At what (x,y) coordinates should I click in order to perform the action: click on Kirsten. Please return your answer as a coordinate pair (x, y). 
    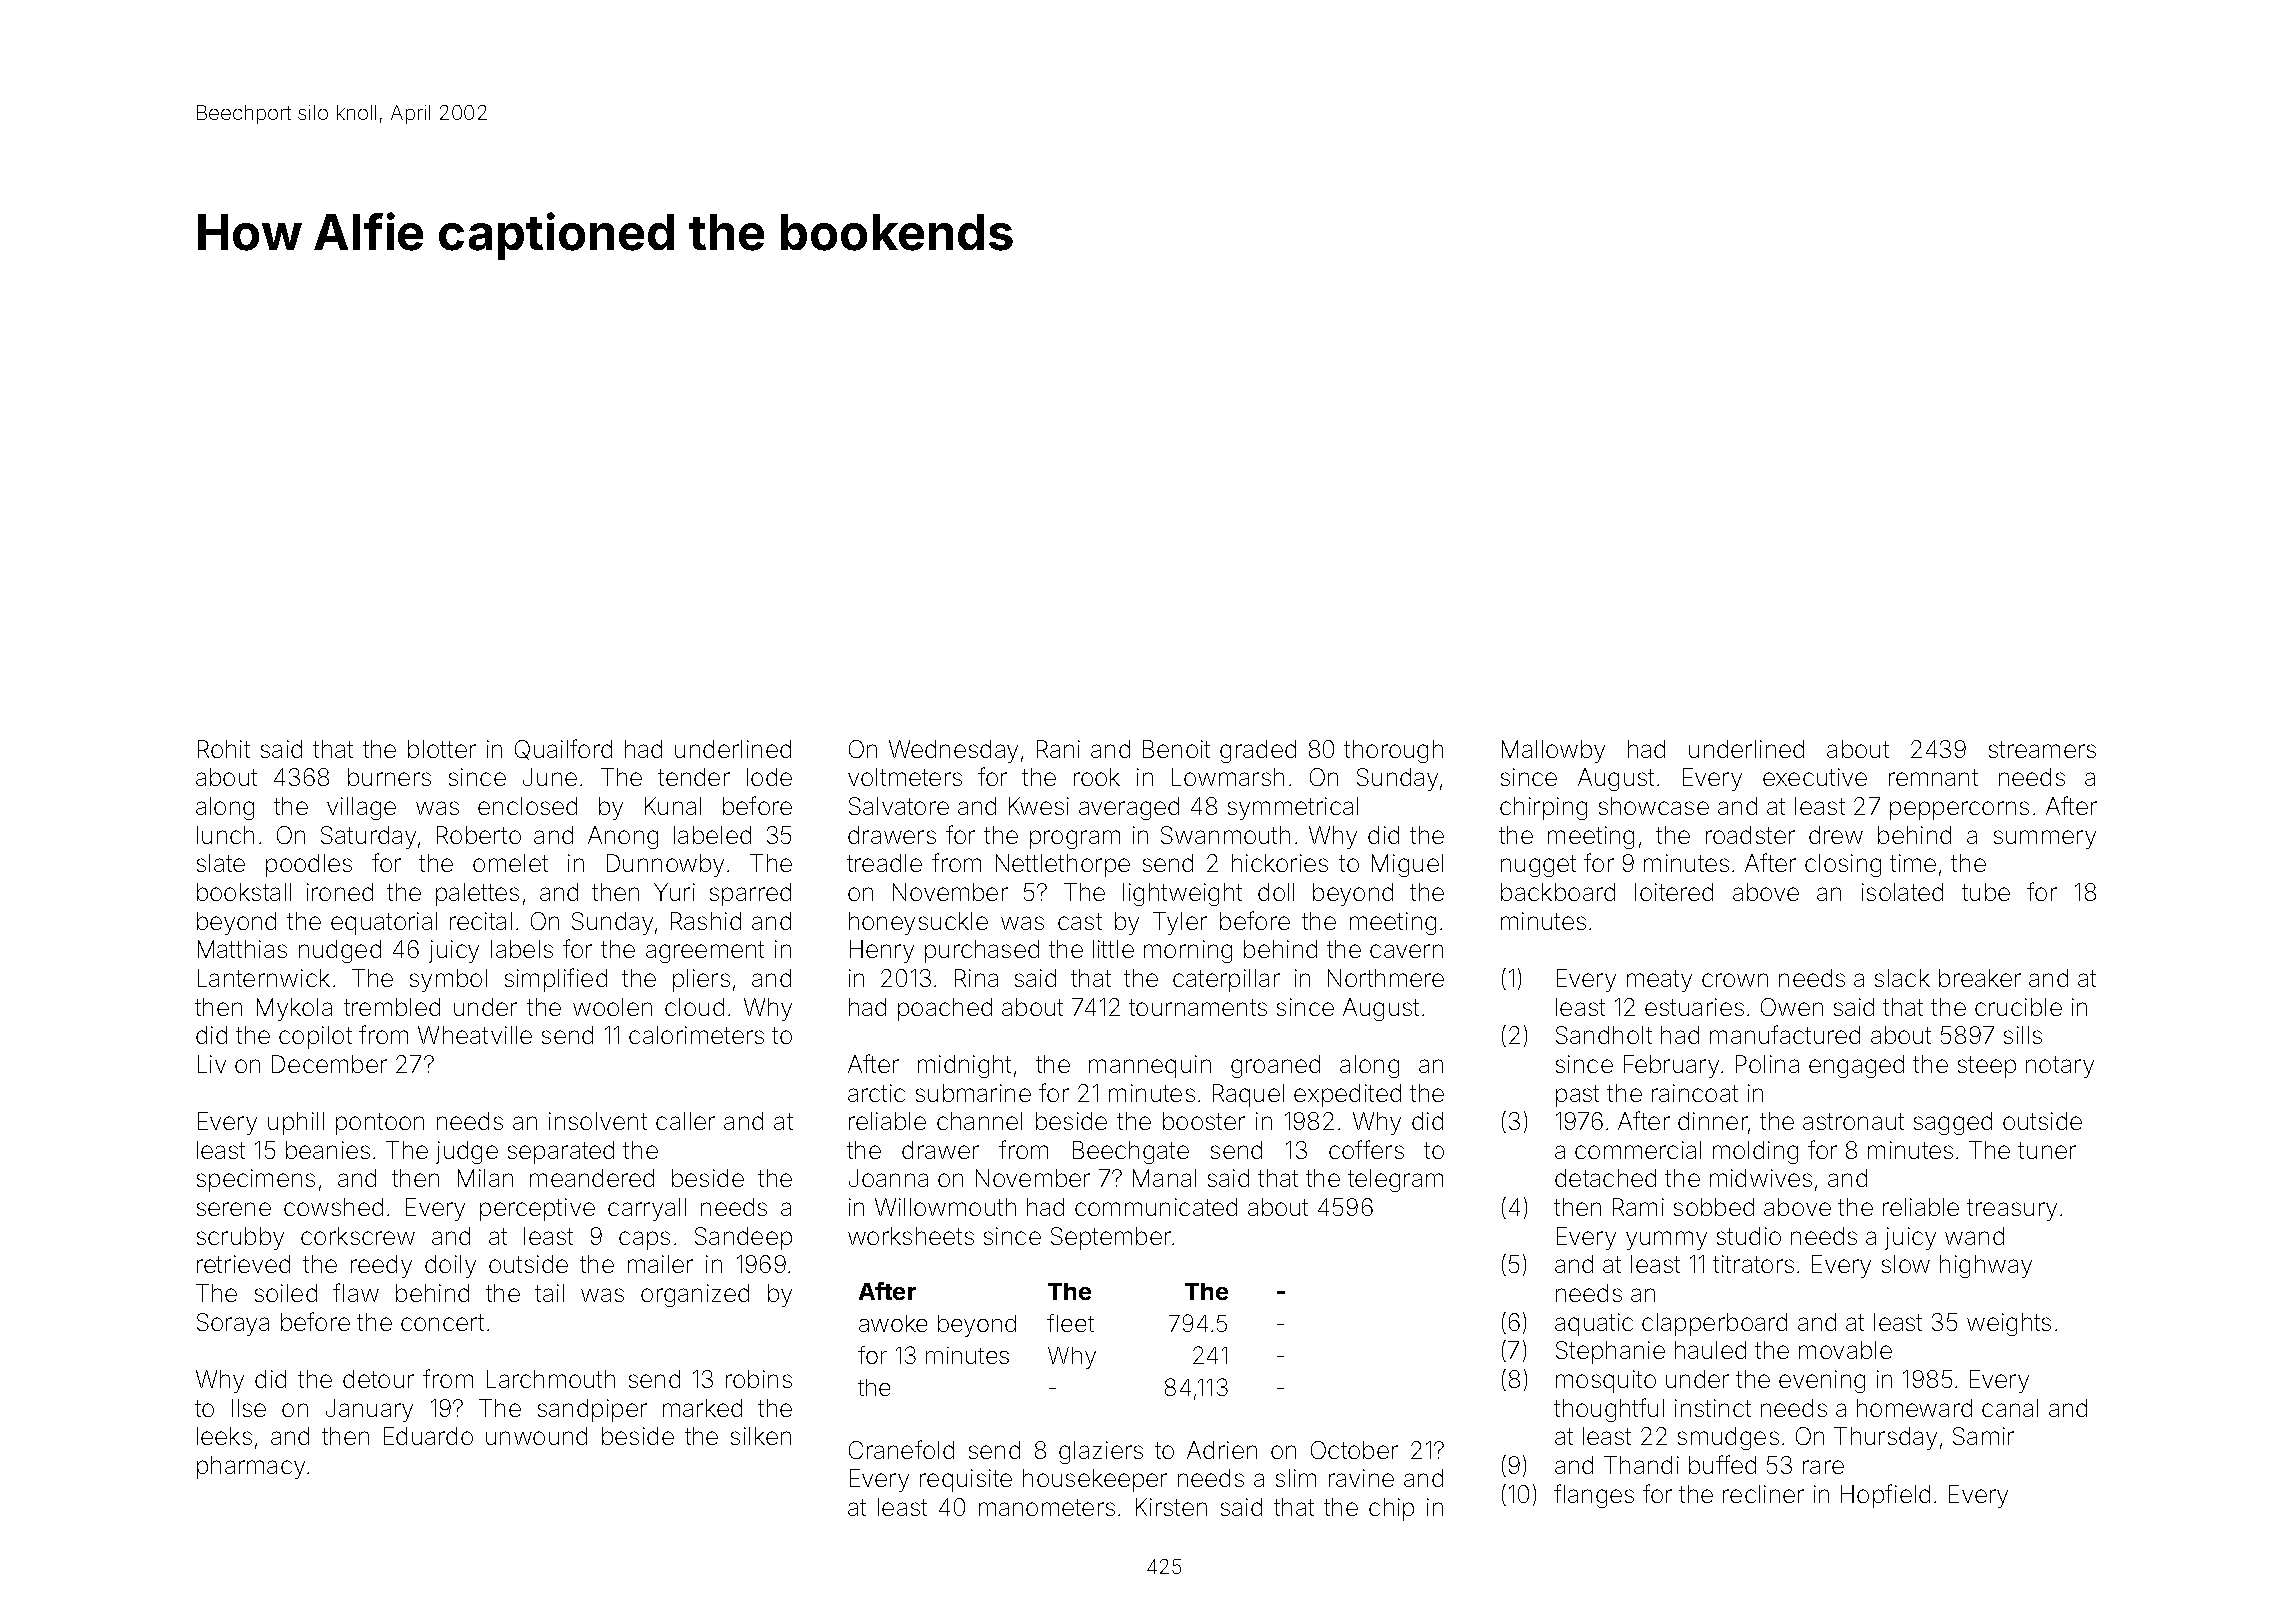
    Looking at the image, I should click on (1171, 1507).
